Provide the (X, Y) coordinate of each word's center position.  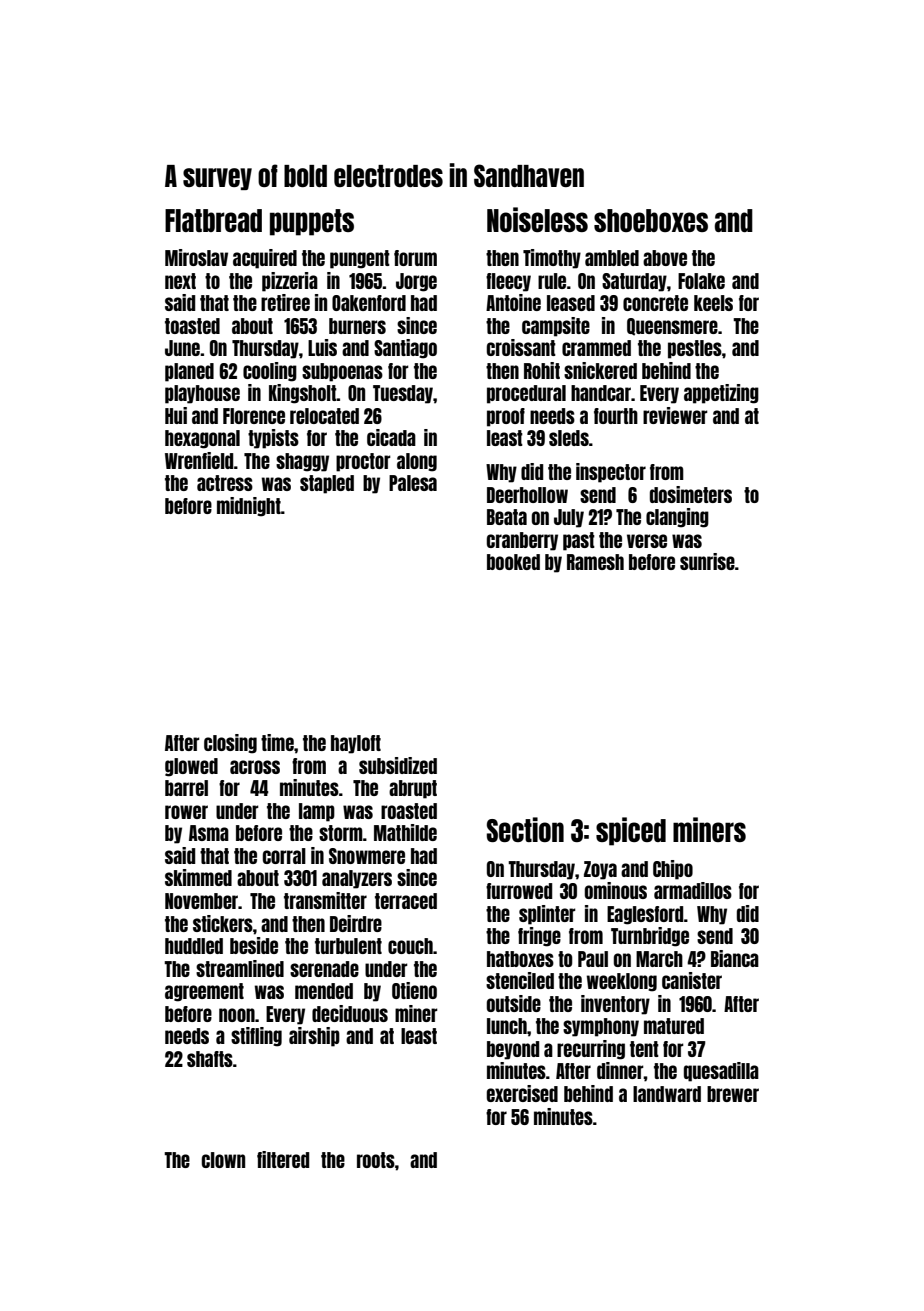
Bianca (735, 958)
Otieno (414, 990)
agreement (204, 992)
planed (189, 372)
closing (230, 744)
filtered (283, 1159)
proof (506, 417)
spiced (631, 831)
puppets (312, 222)
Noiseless (537, 219)
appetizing (721, 394)
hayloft (356, 744)
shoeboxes (651, 220)
